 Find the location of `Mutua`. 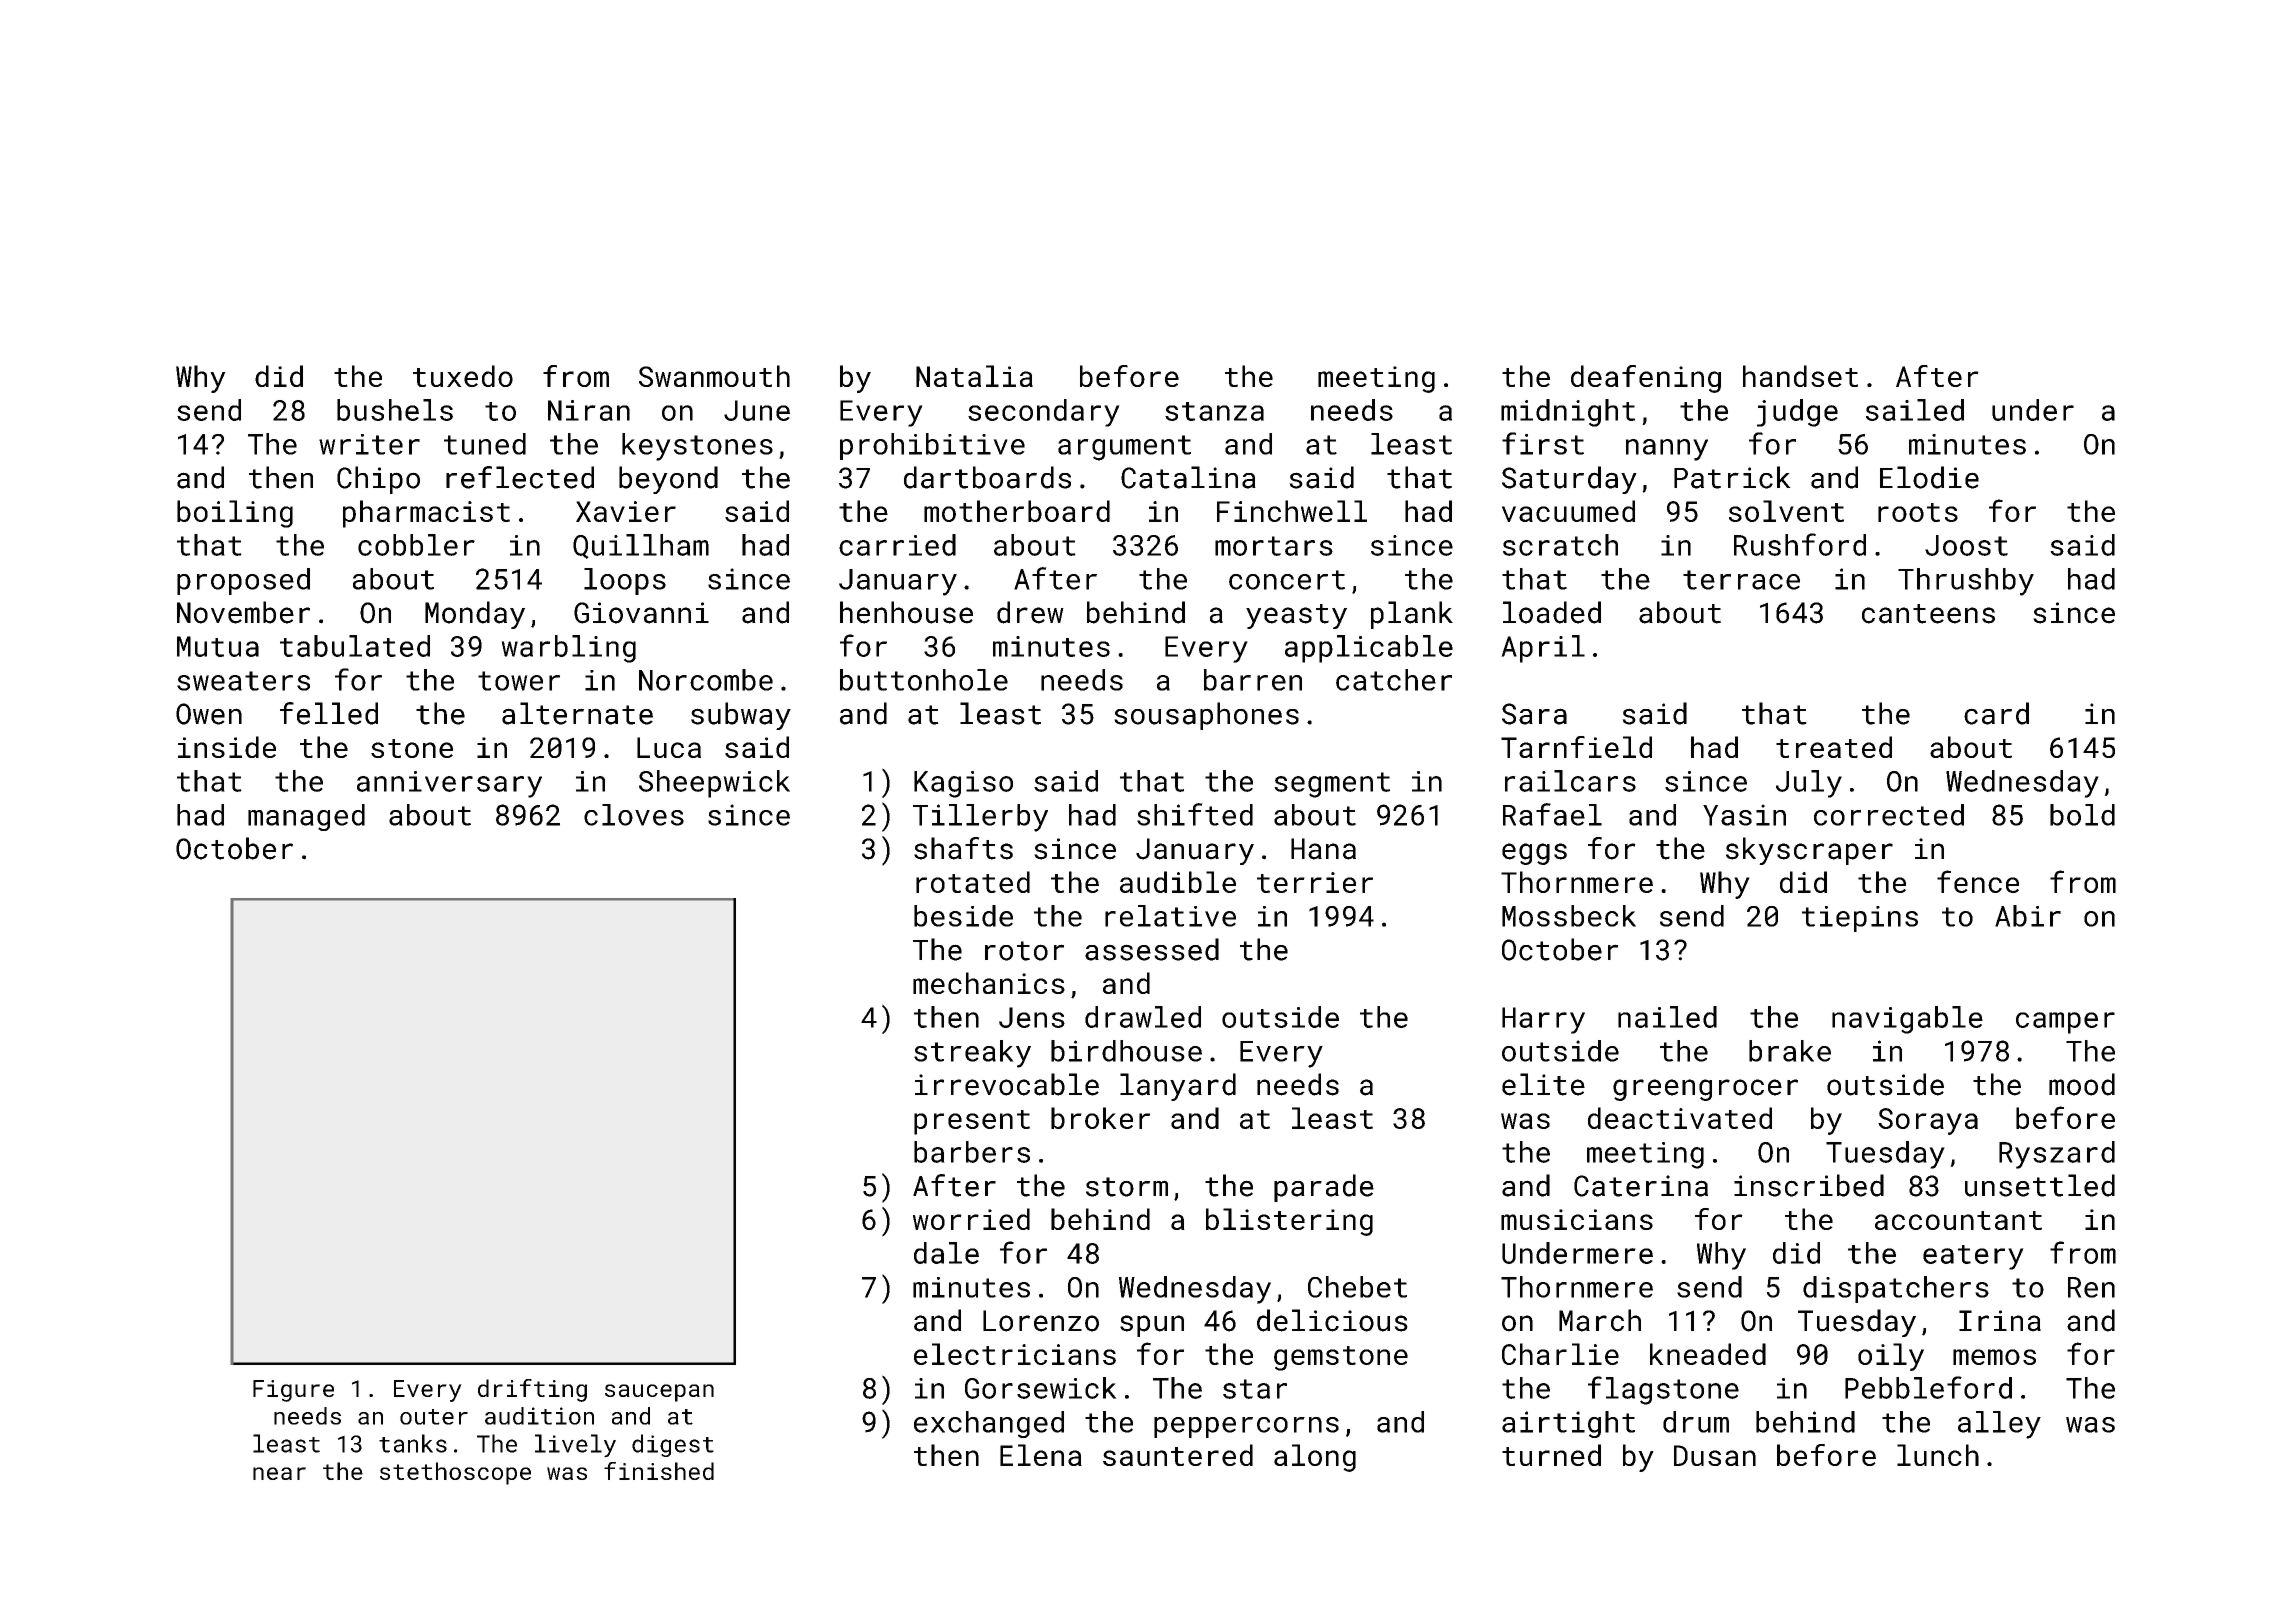

Mutua is located at coordinates (218, 646).
